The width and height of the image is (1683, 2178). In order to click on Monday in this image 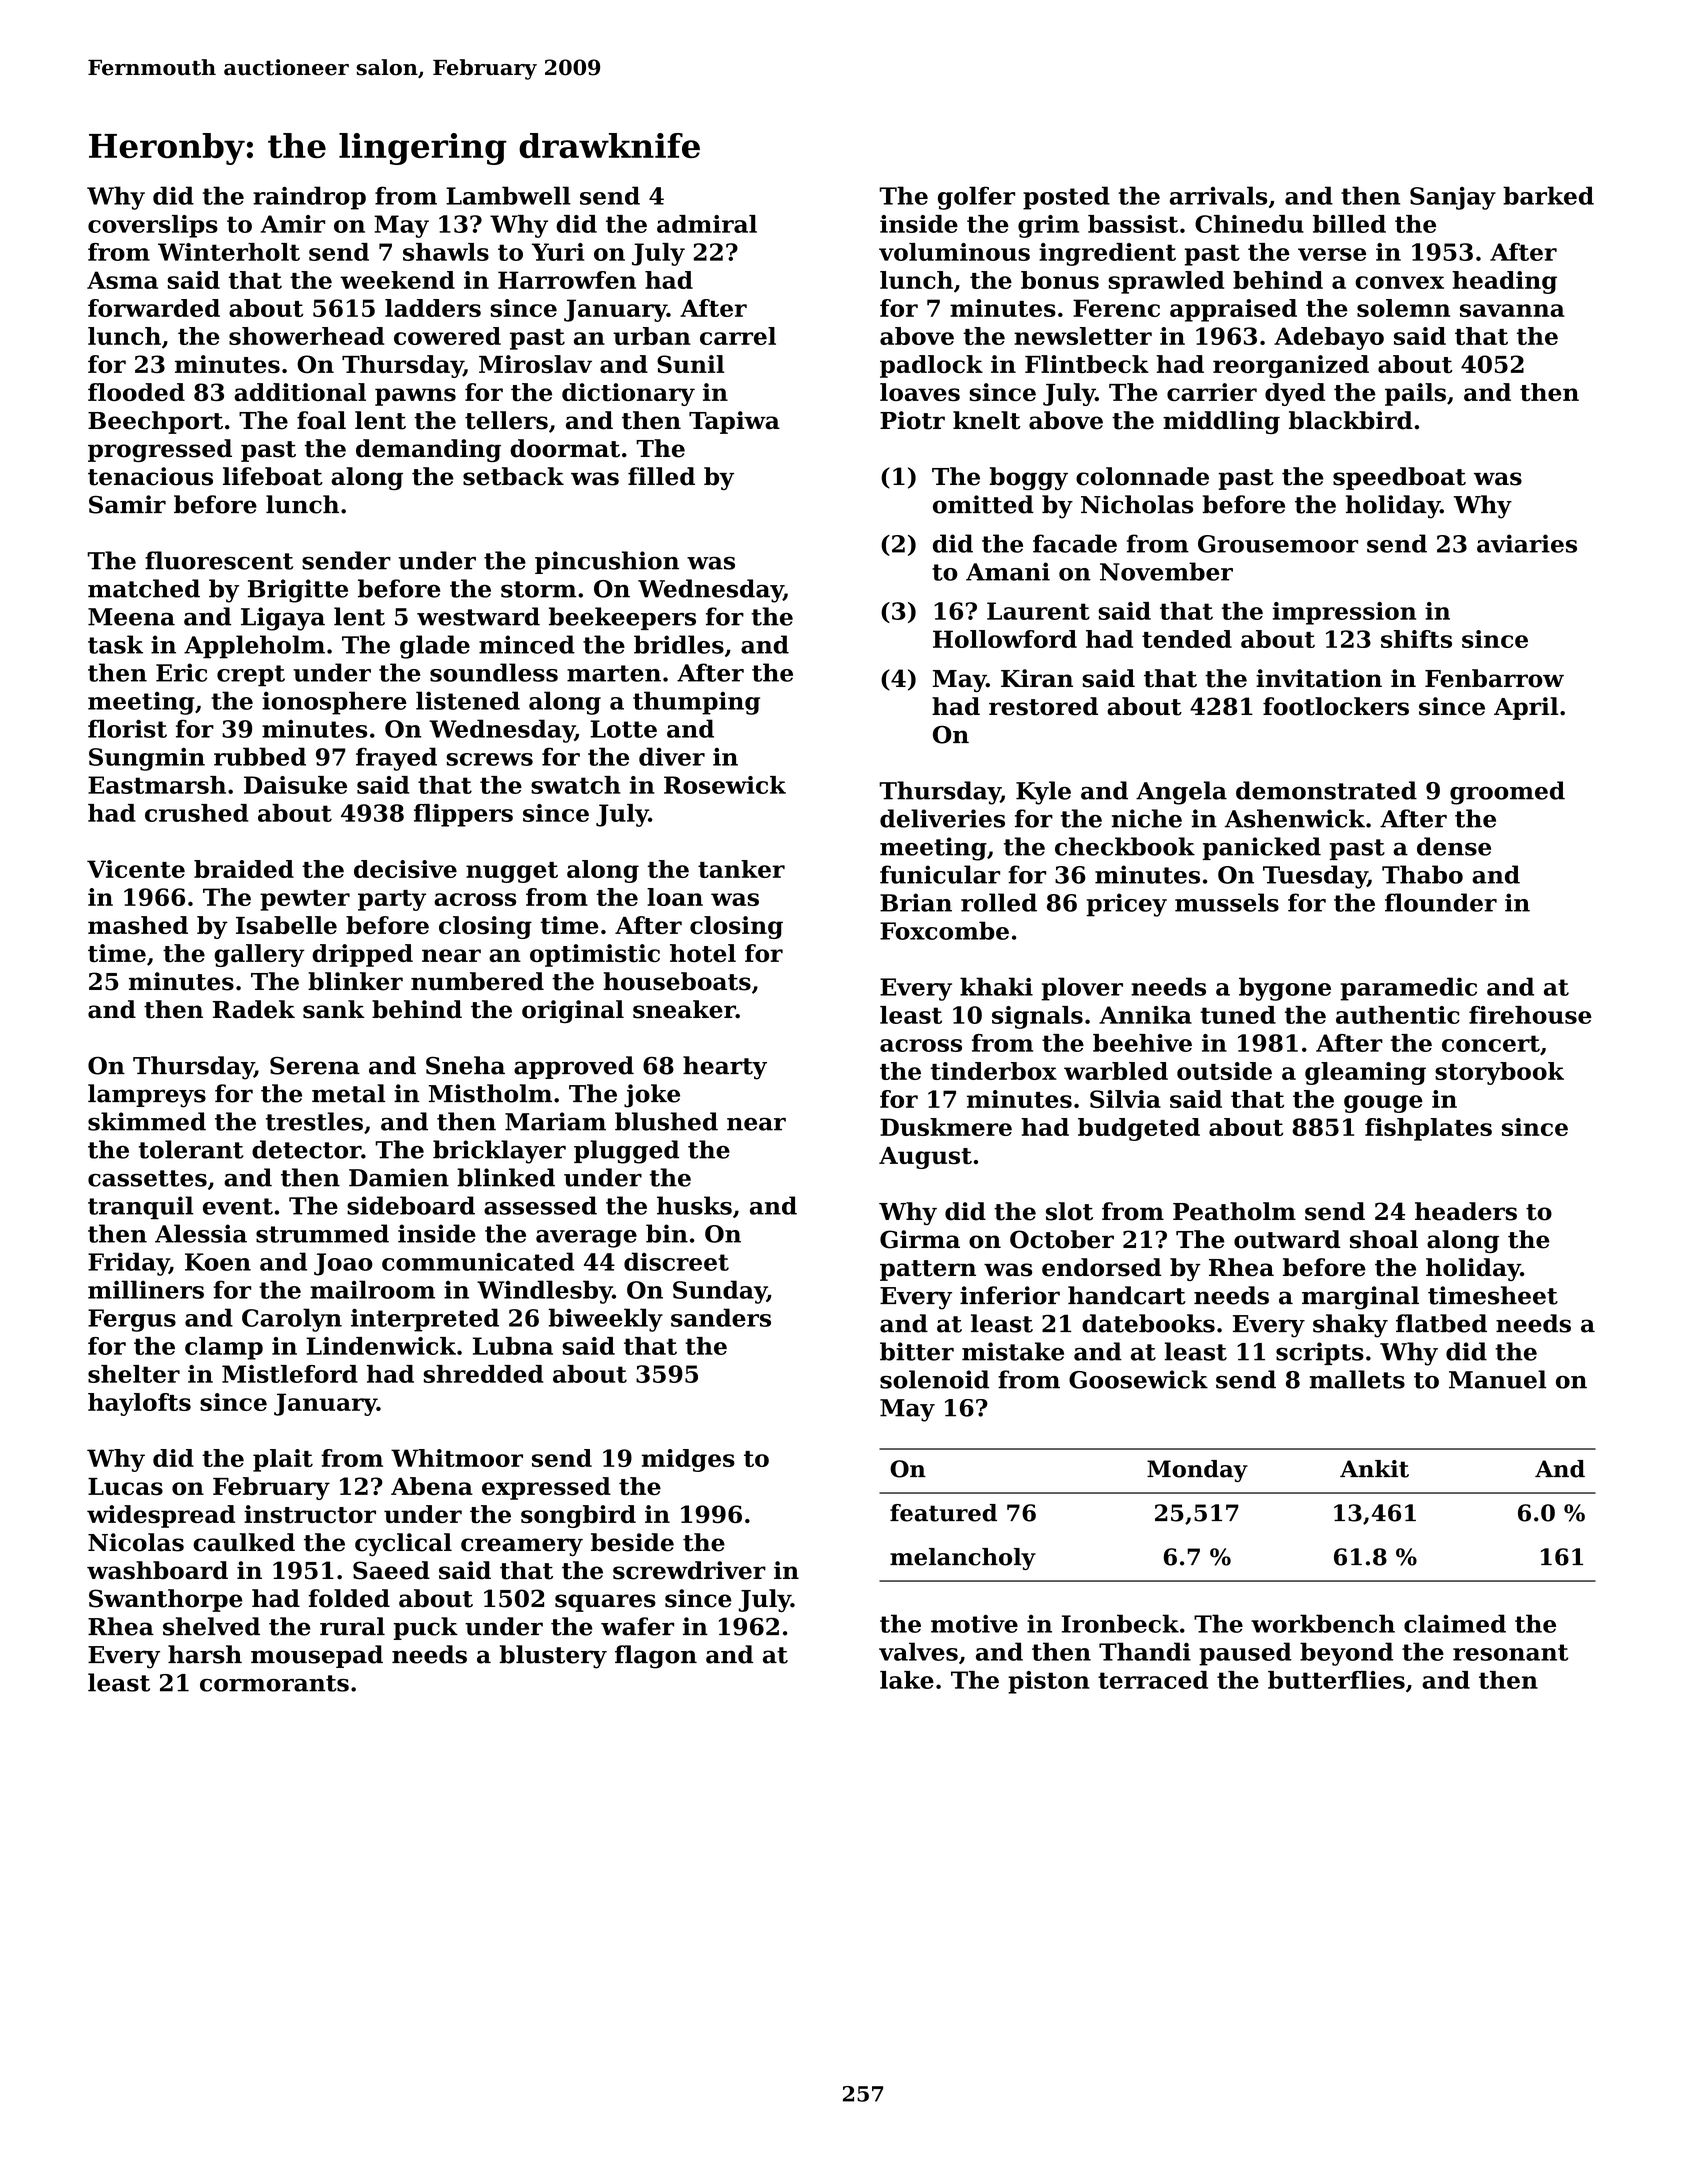, I will do `click(1197, 1471)`.
